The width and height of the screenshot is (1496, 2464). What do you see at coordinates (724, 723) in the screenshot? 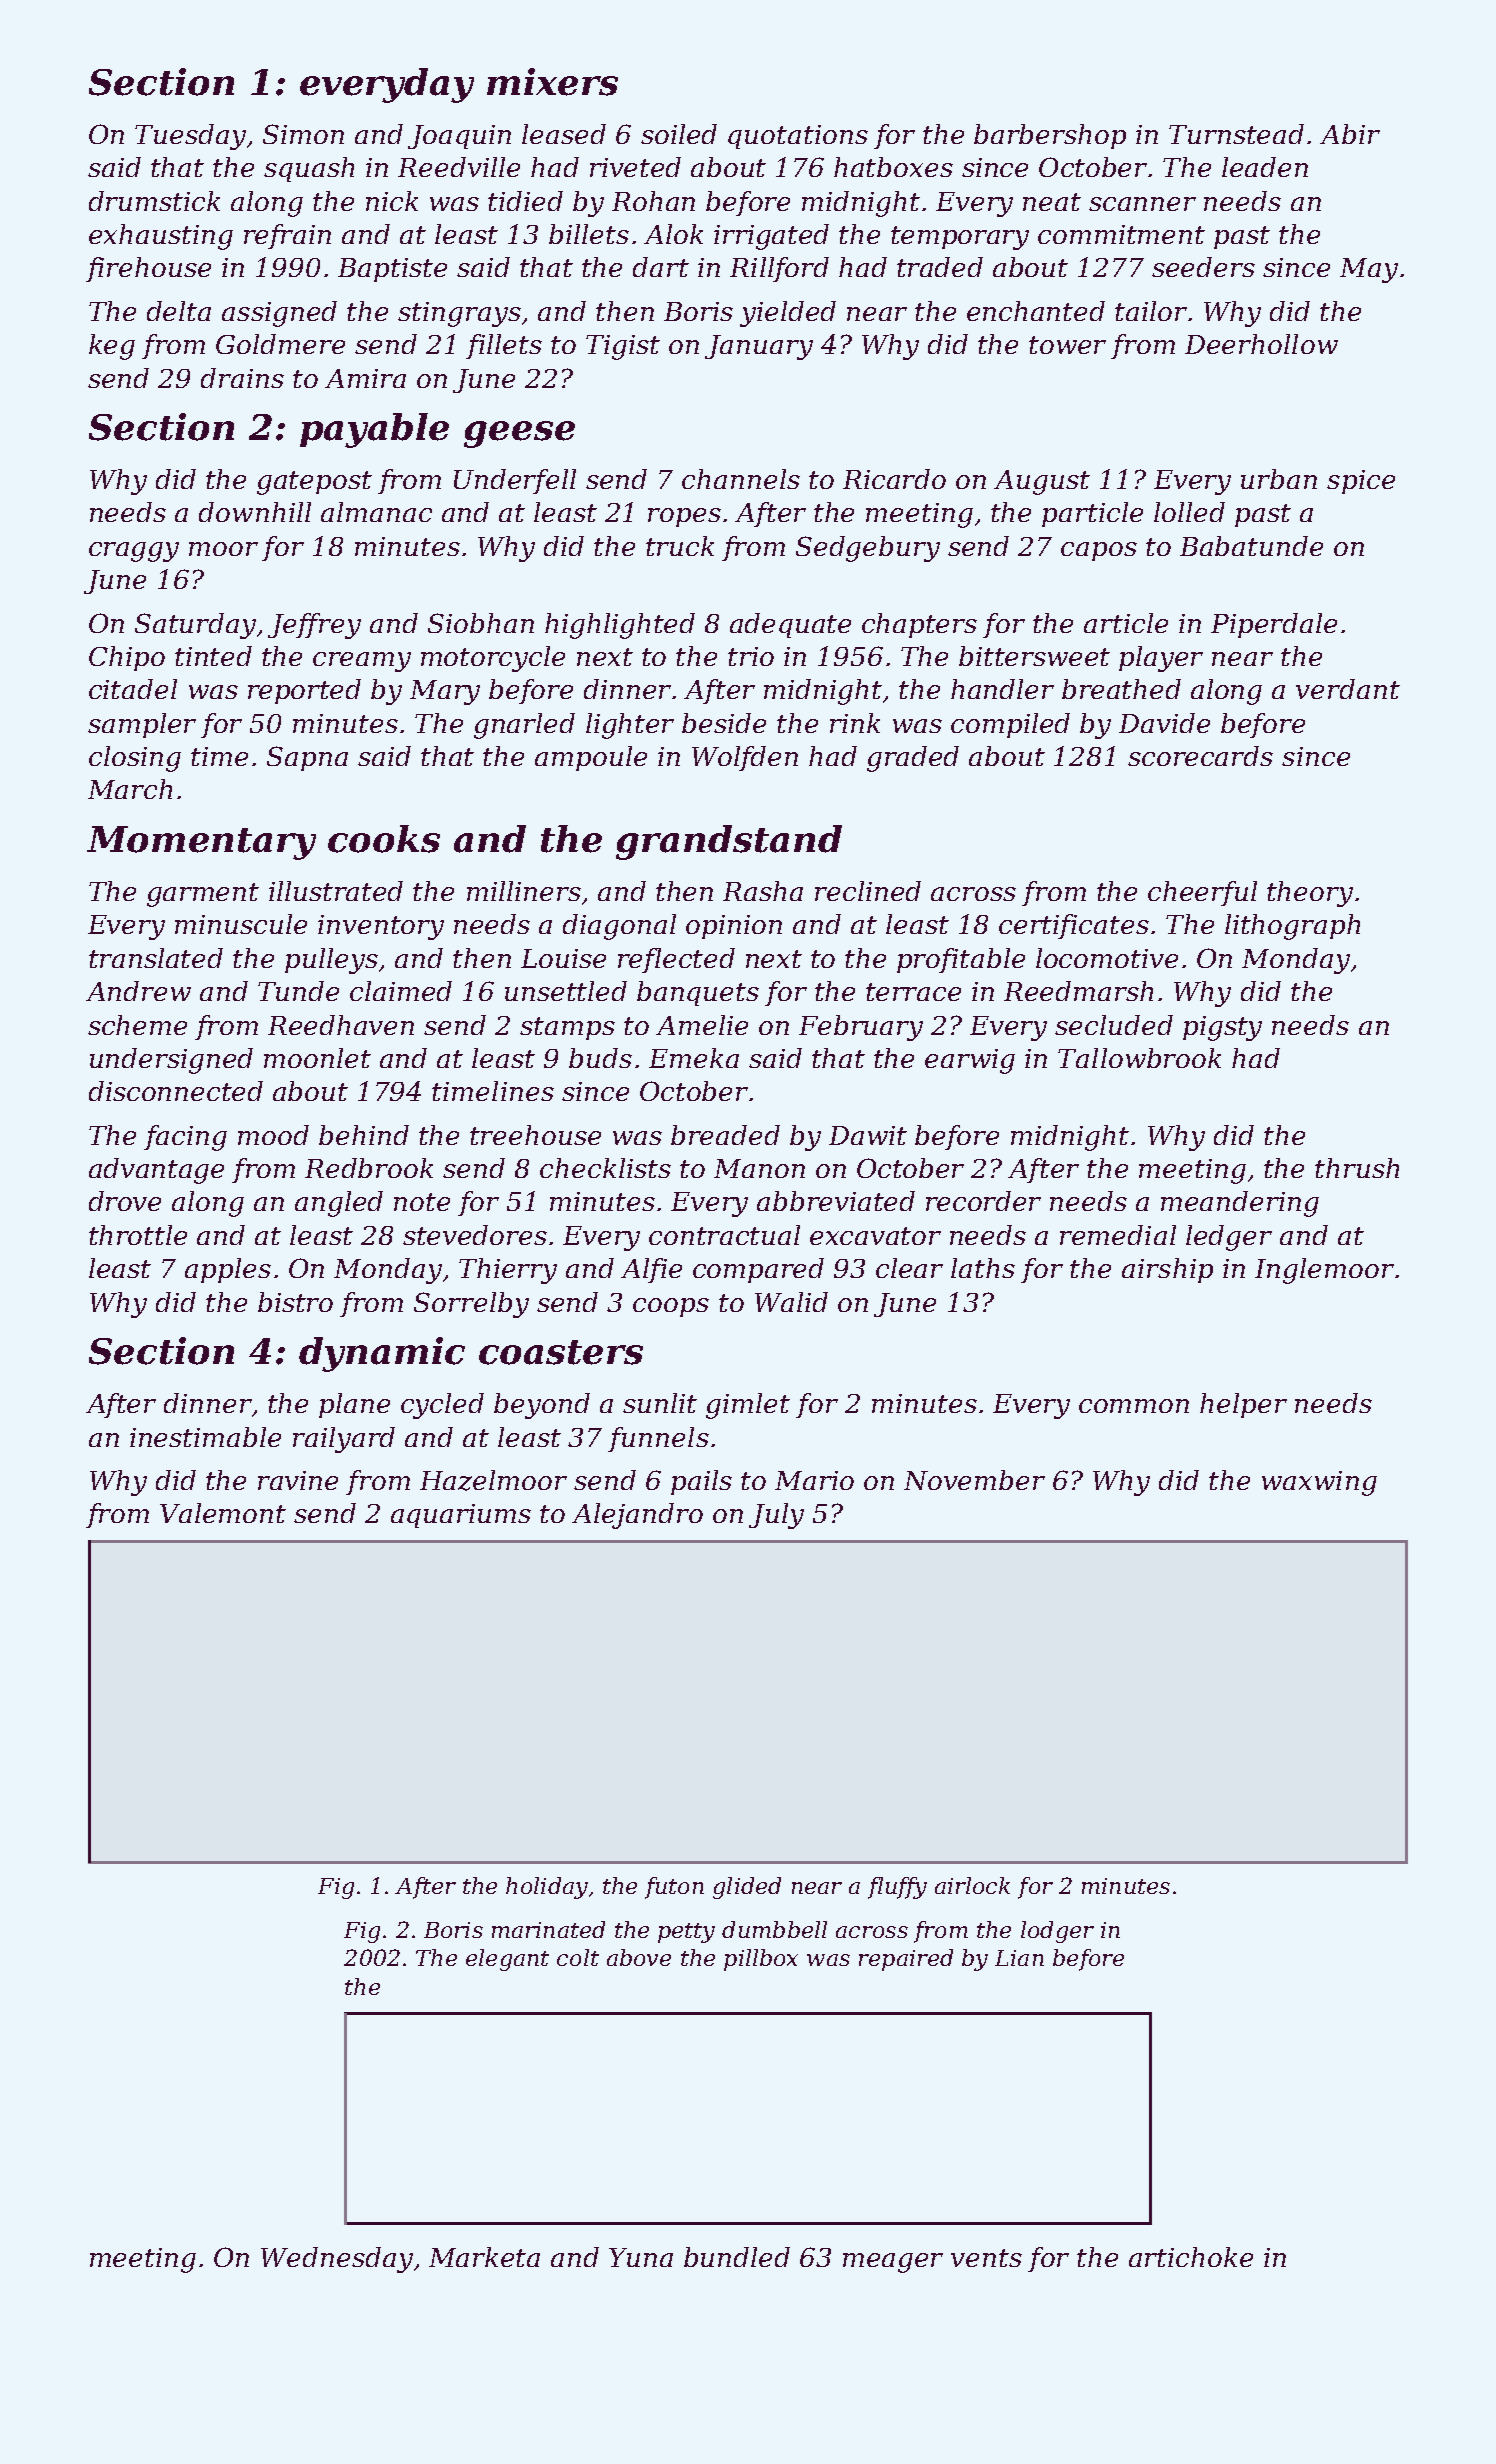
I see `beside` at bounding box center [724, 723].
